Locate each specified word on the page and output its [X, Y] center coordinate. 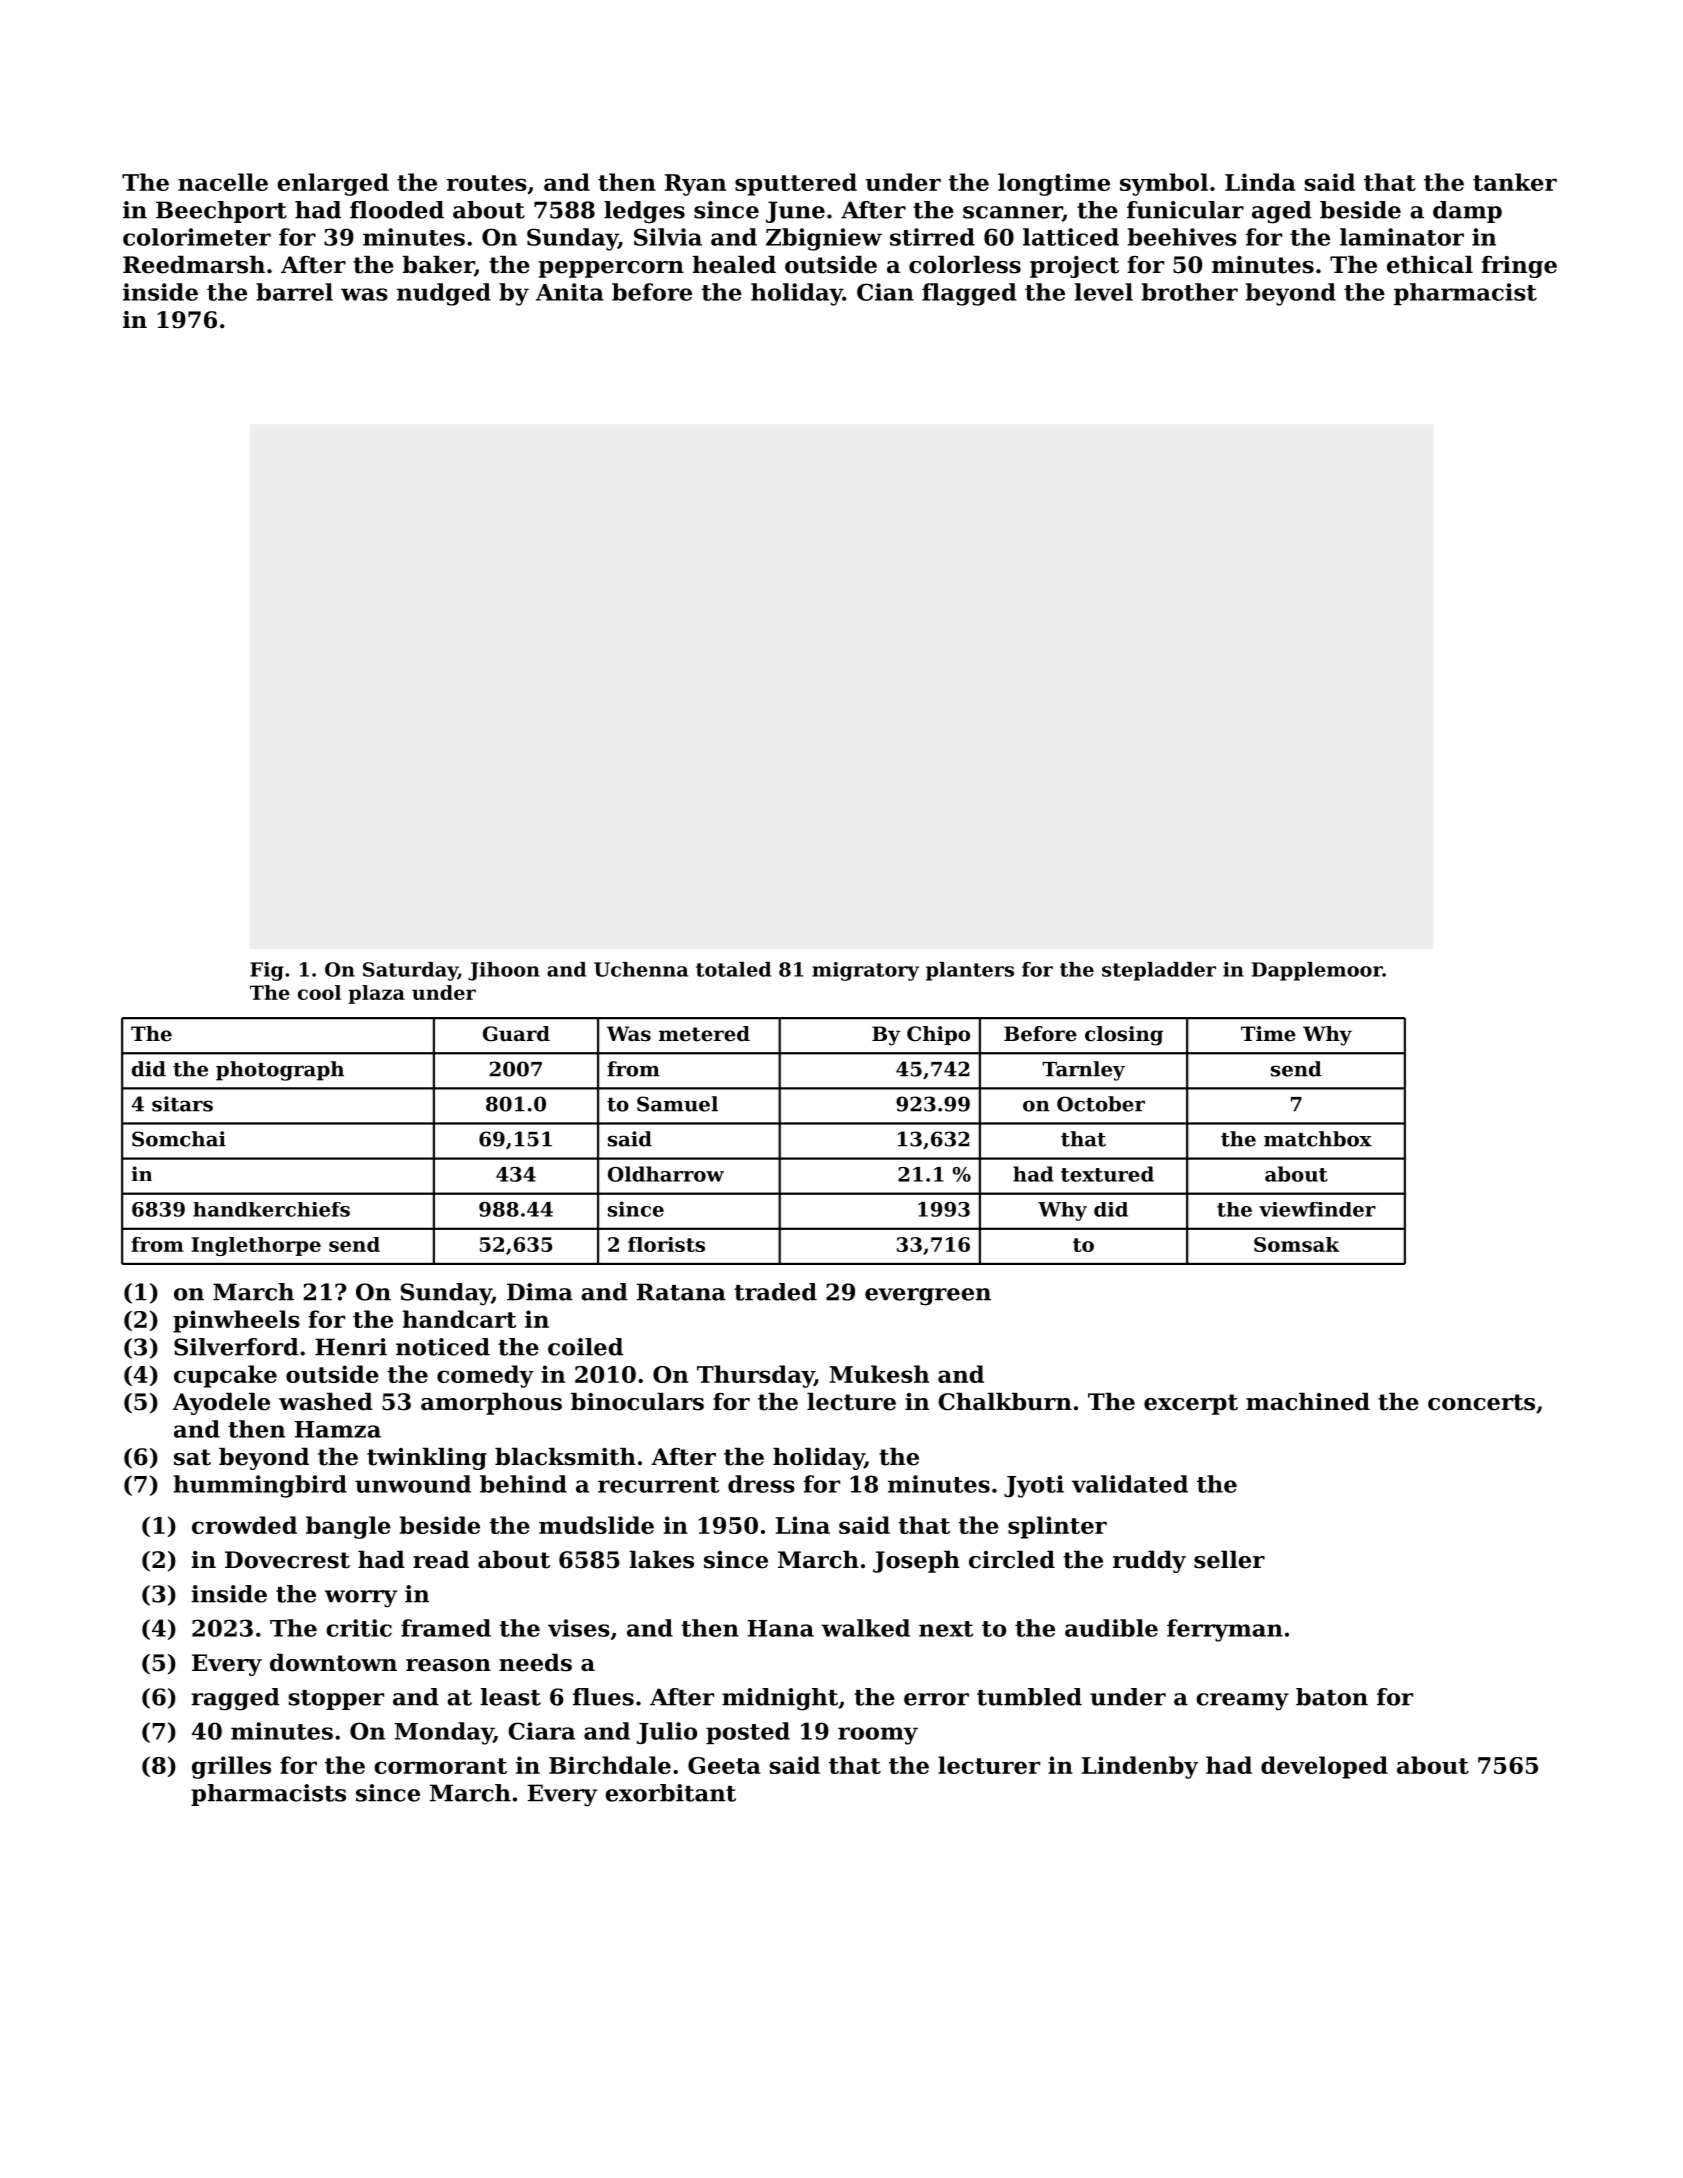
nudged [444, 294]
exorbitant [670, 1793]
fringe [1519, 267]
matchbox [1318, 1139]
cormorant [440, 1766]
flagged [969, 294]
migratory [865, 971]
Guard [516, 1034]
